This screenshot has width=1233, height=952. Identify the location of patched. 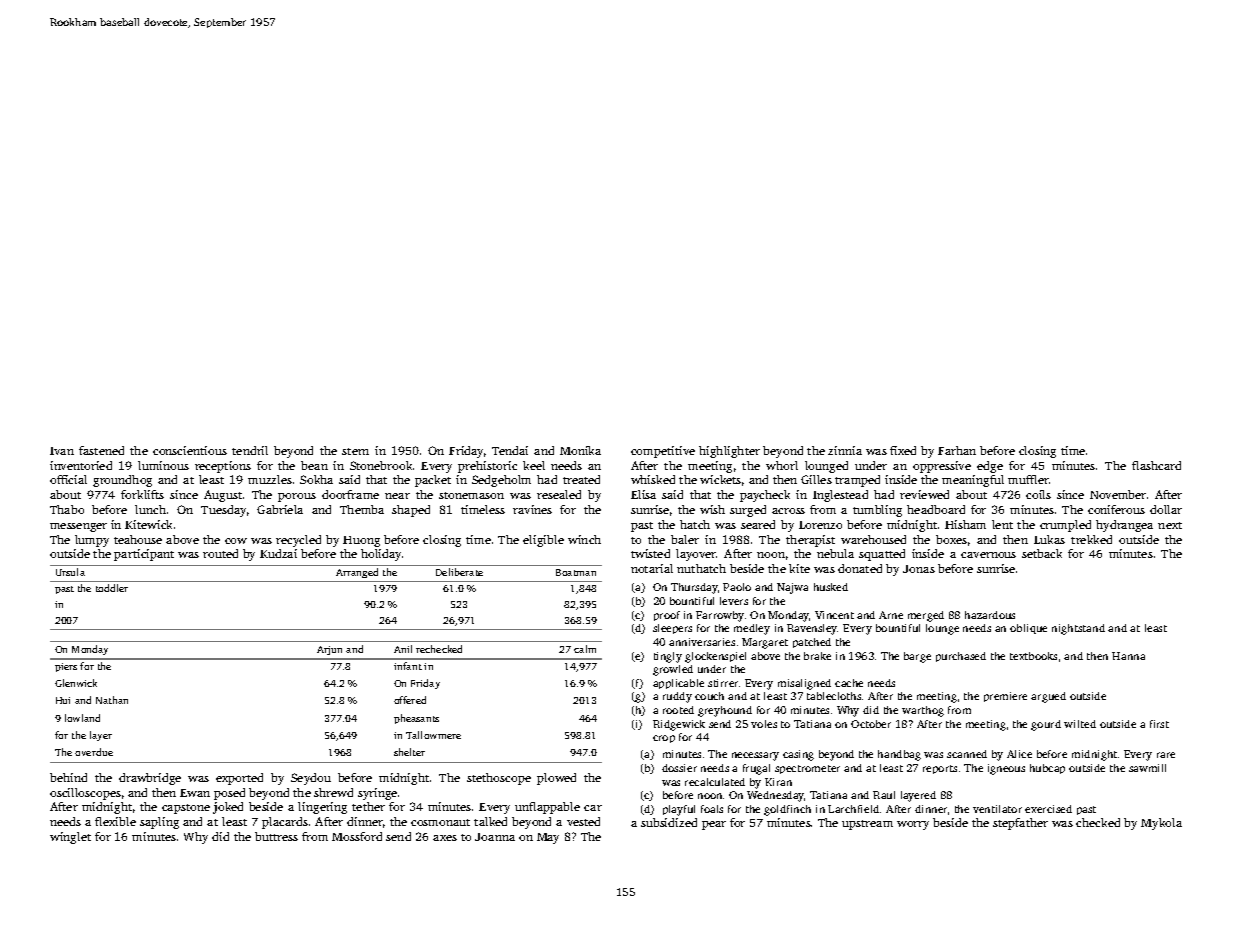
(812, 643).
